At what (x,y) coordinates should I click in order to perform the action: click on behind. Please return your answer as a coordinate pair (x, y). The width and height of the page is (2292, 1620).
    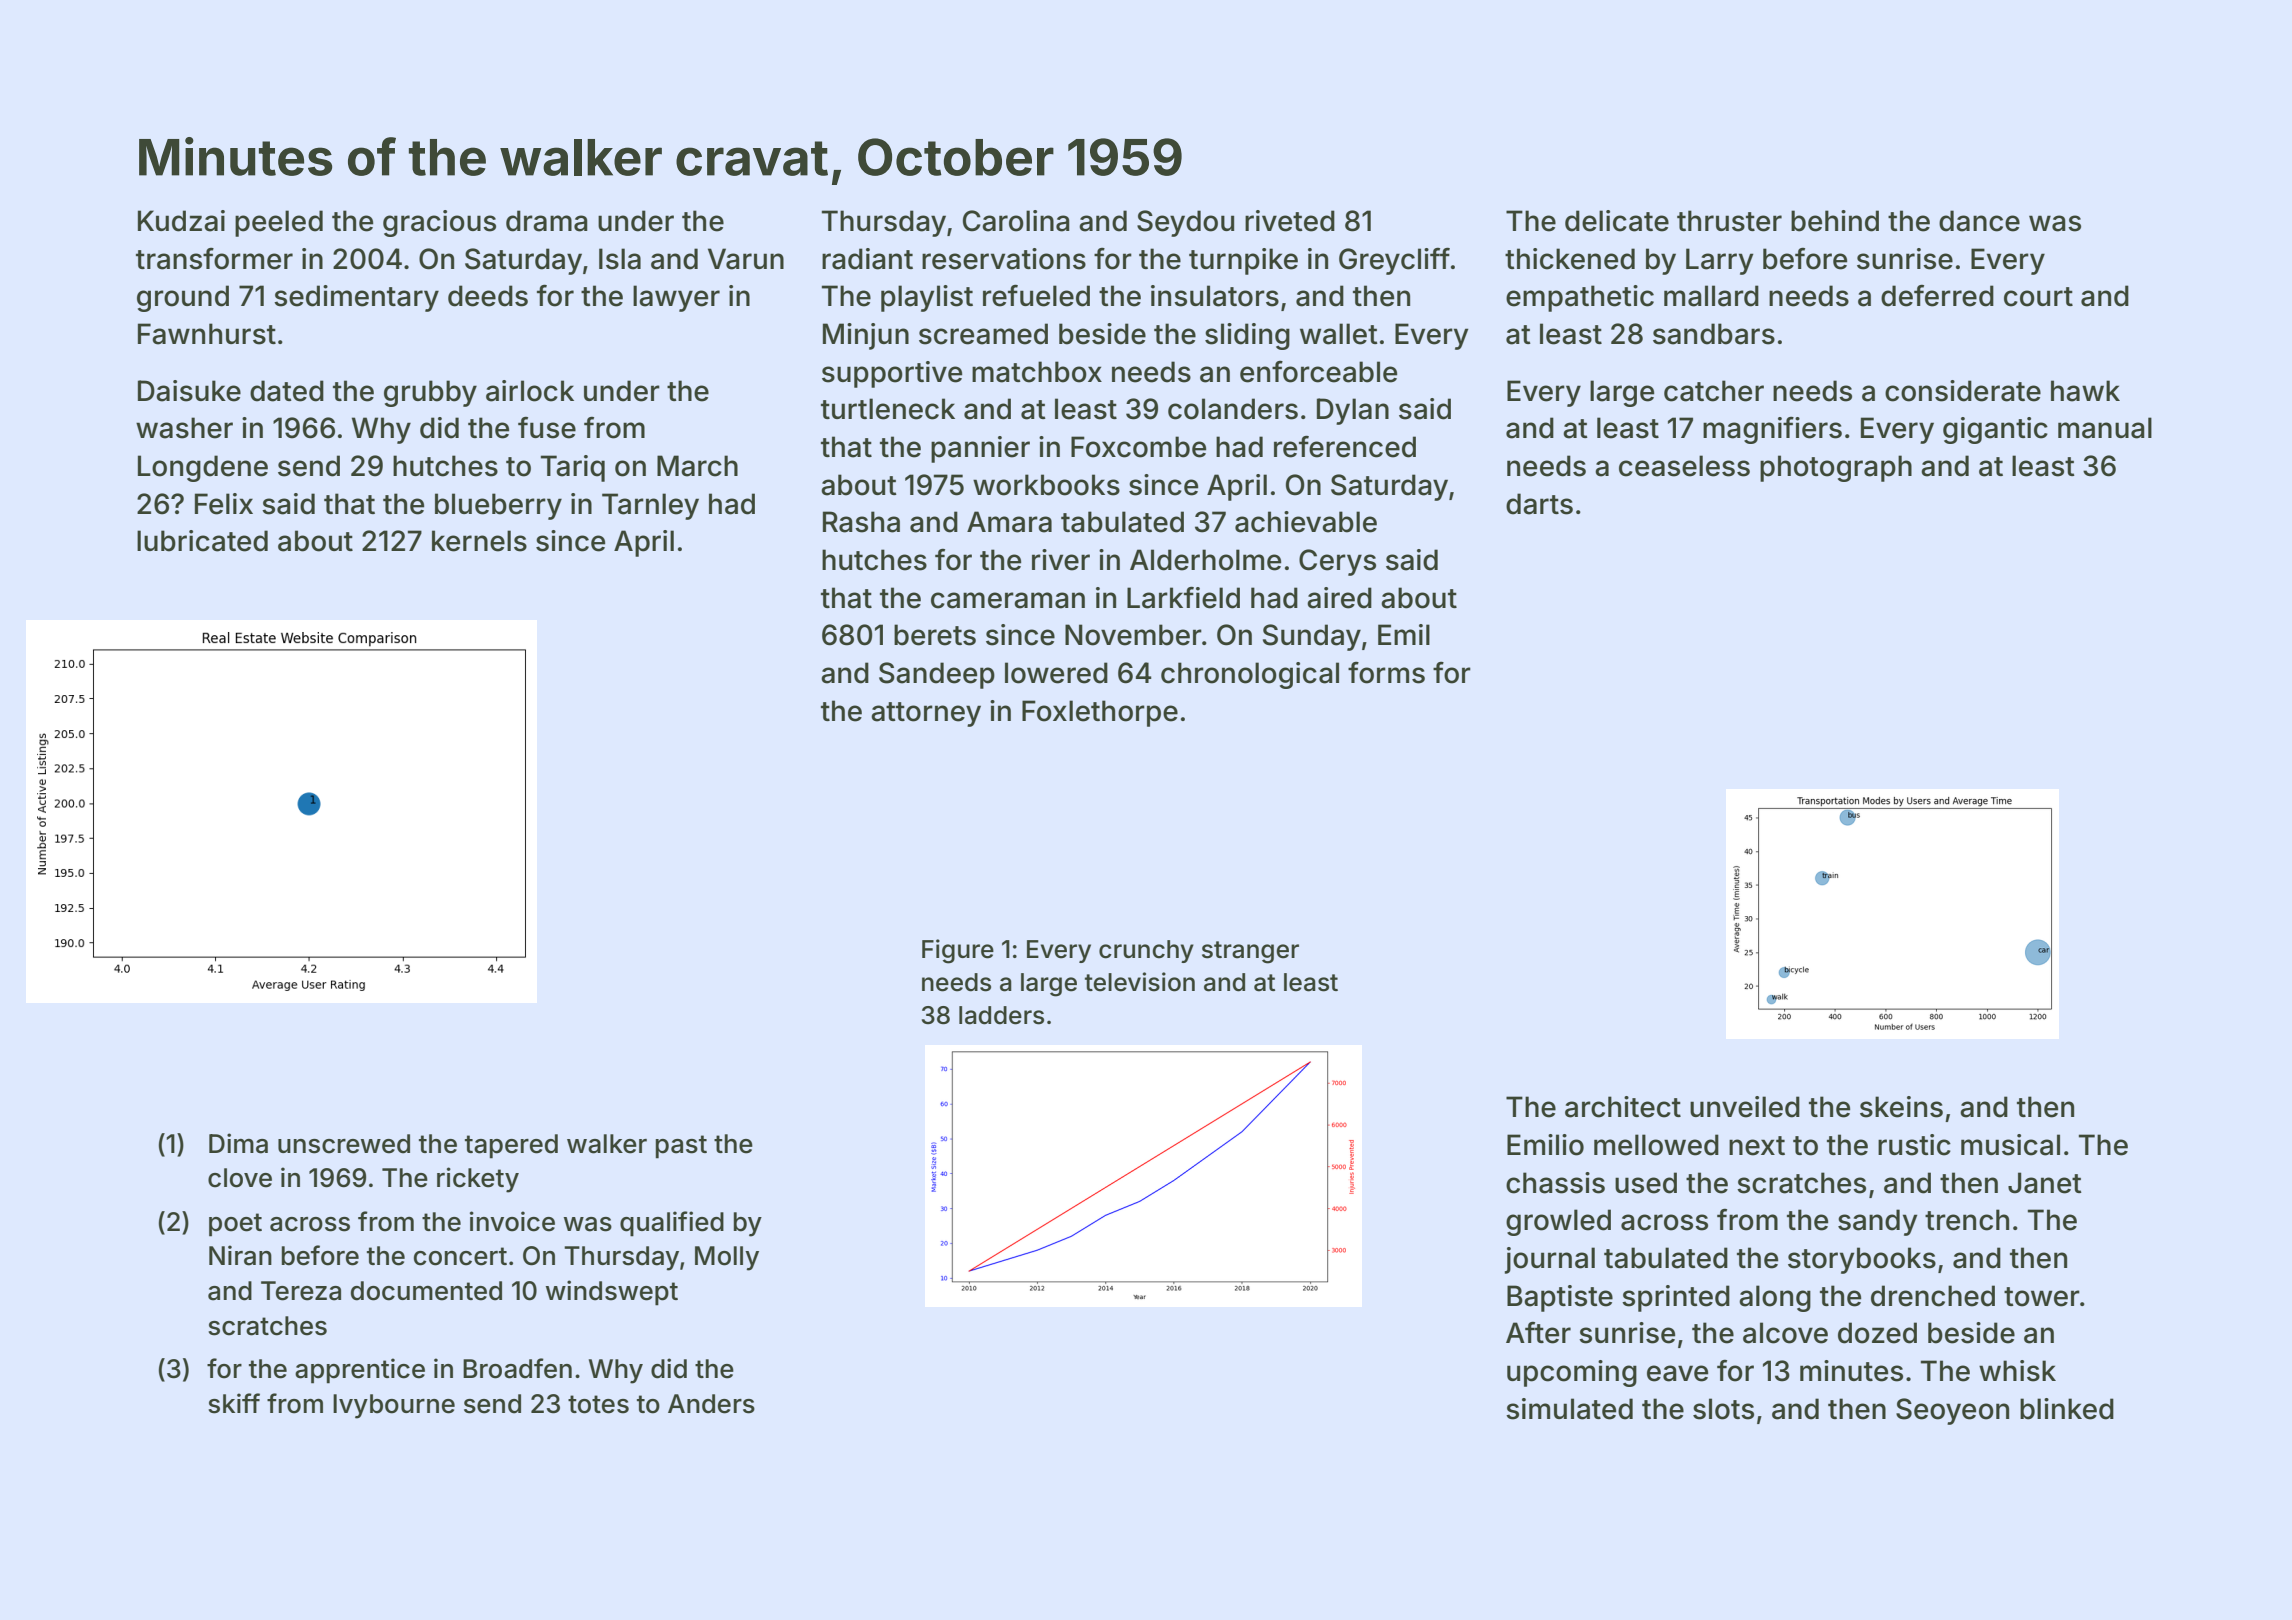
    Looking at the image, I should click on (1835, 221).
